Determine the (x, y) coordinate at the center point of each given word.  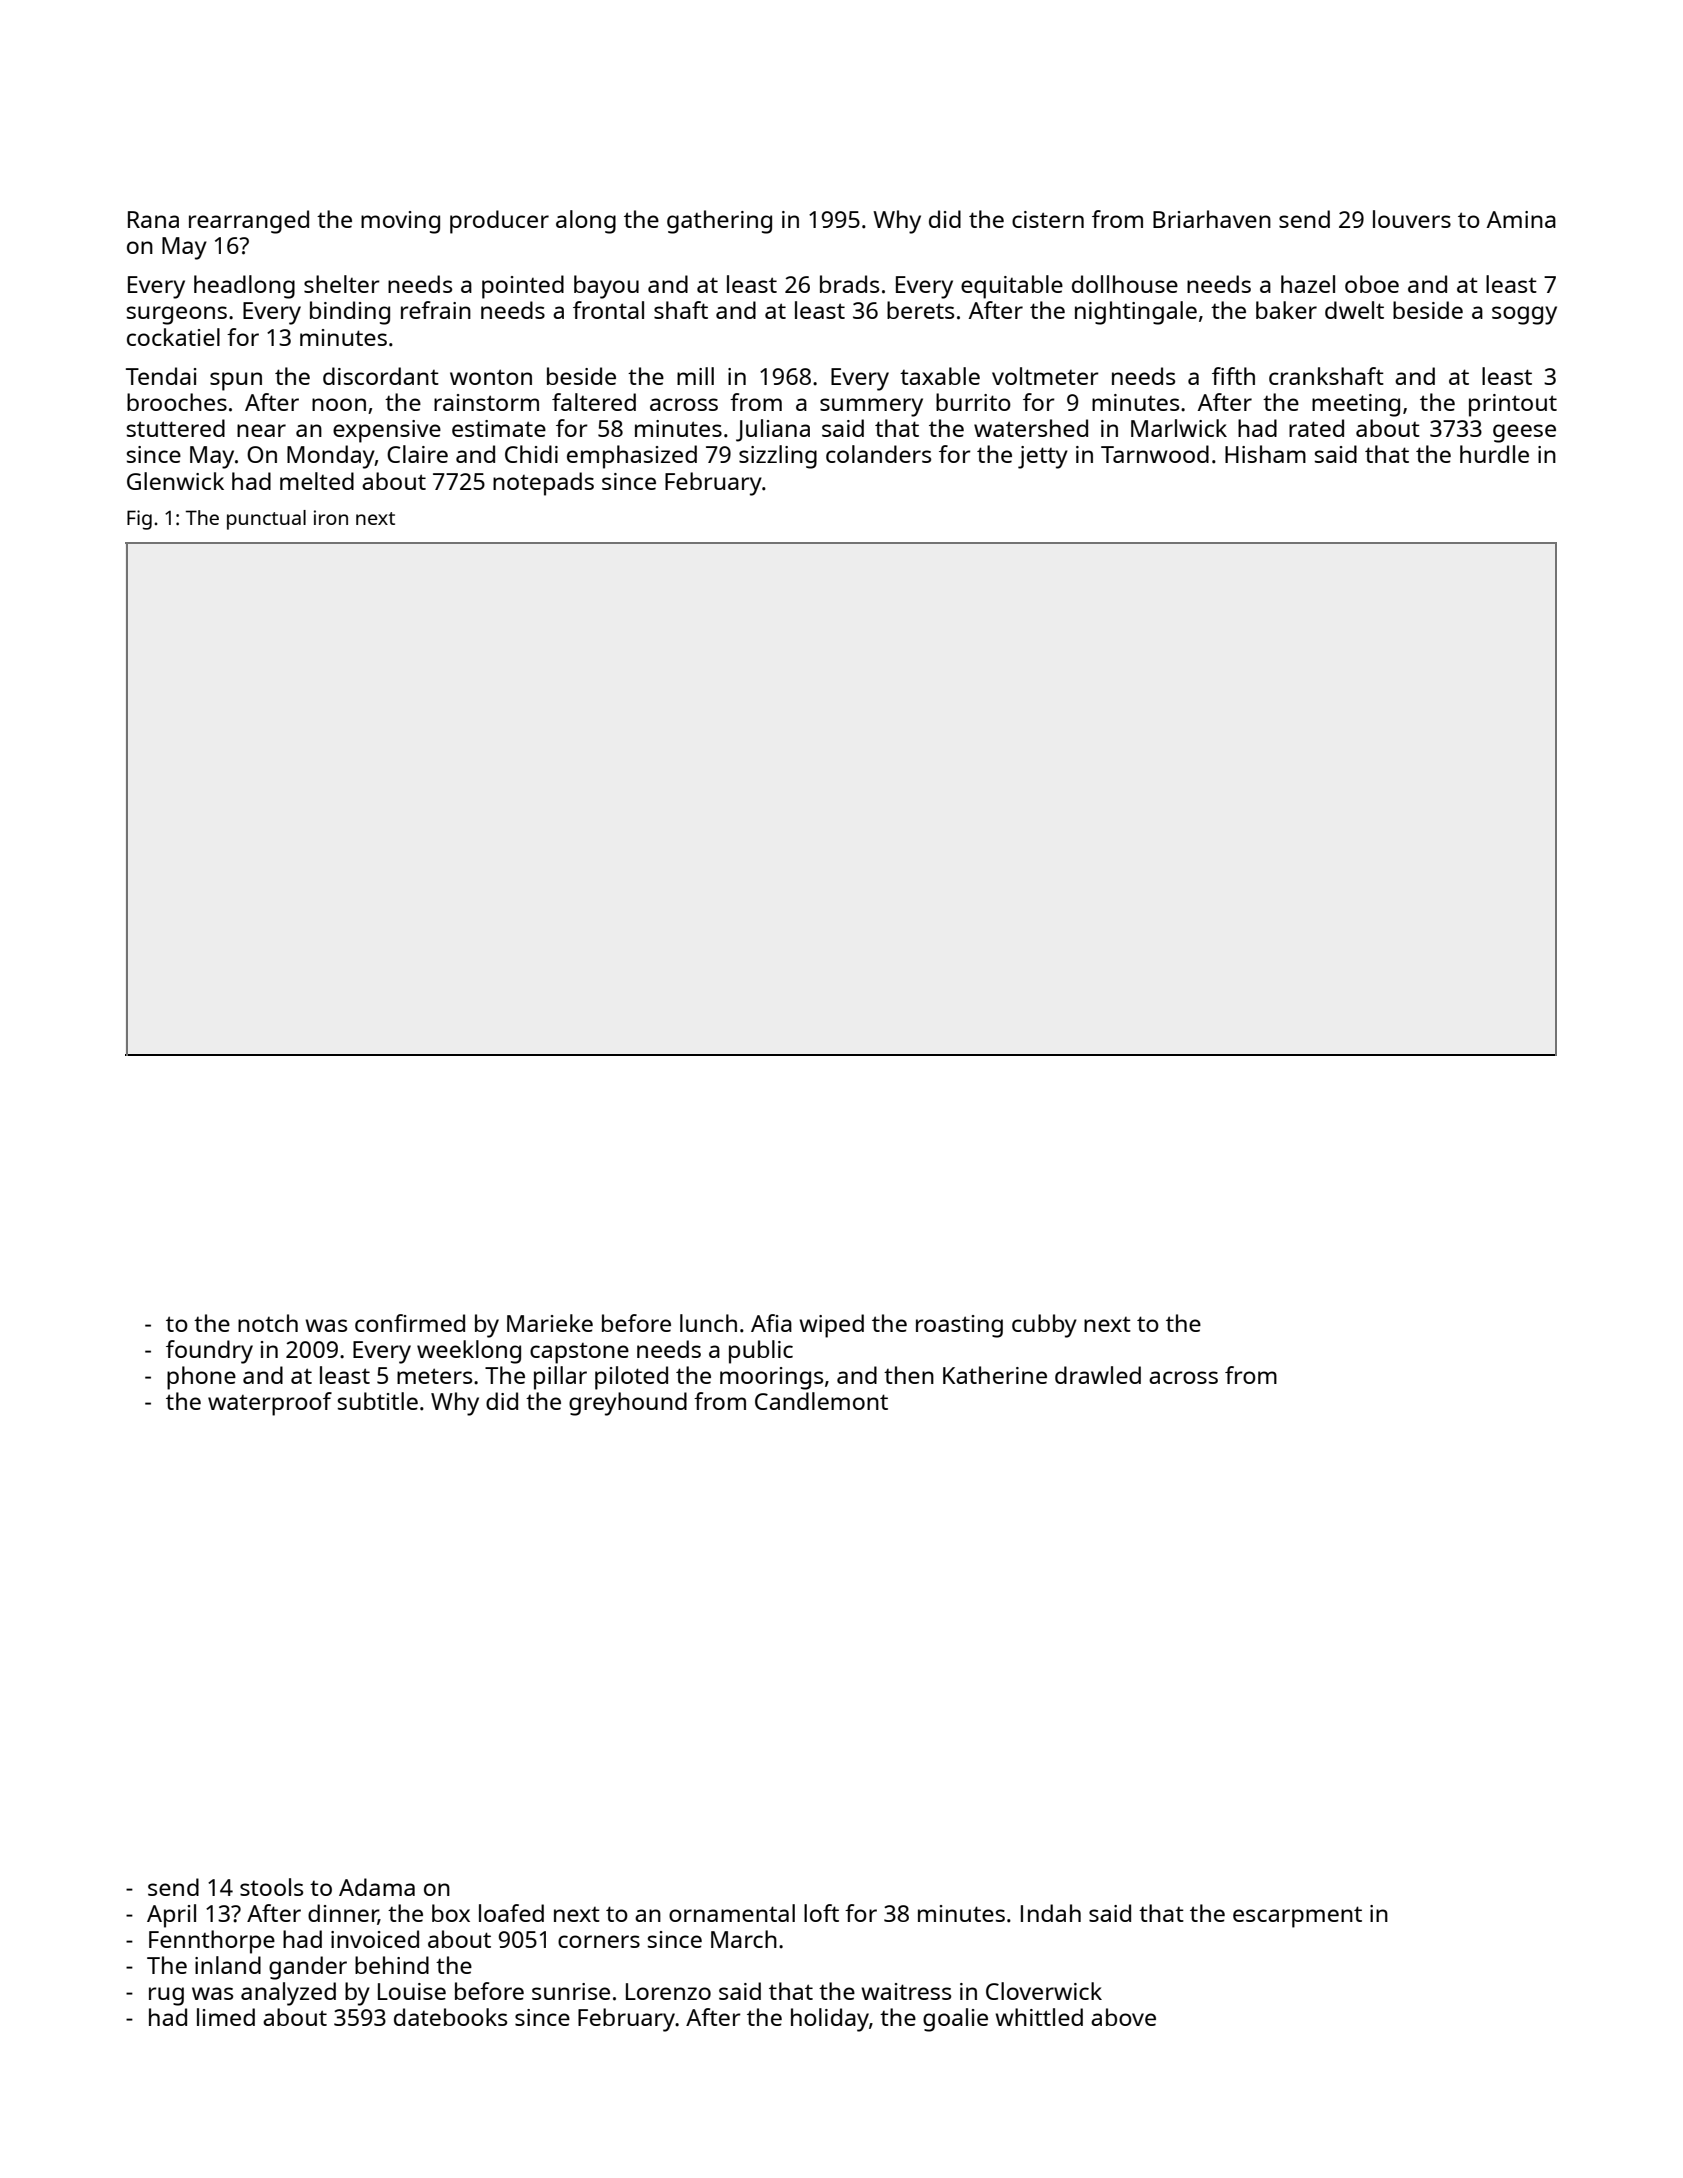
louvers (1412, 219)
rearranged (249, 222)
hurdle (1494, 454)
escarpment (1297, 1917)
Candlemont (821, 1401)
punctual (266, 520)
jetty (1043, 457)
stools (271, 1887)
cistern (1048, 219)
